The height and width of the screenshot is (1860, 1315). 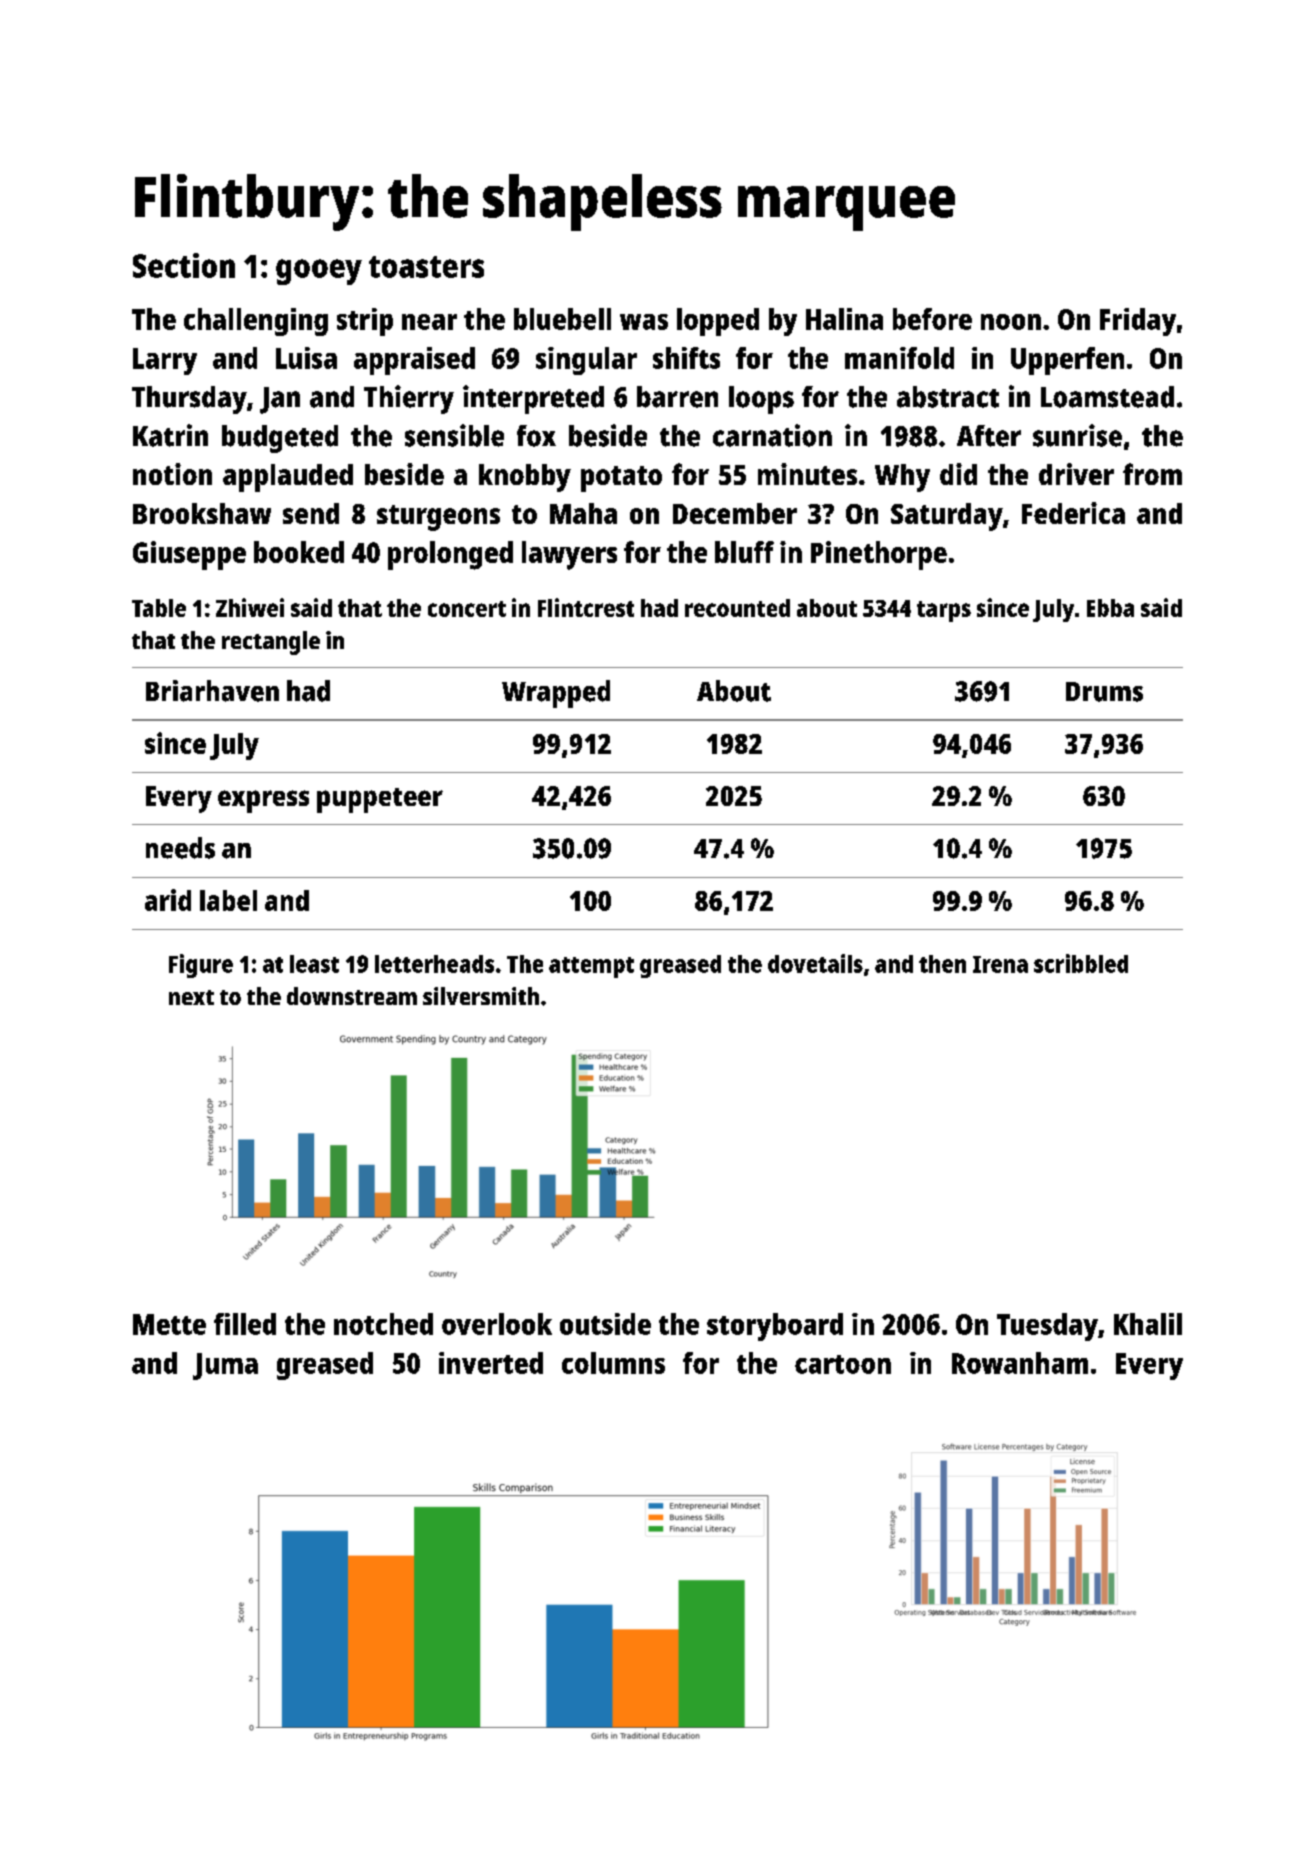 I want to click on puppeteer, so click(x=380, y=800).
